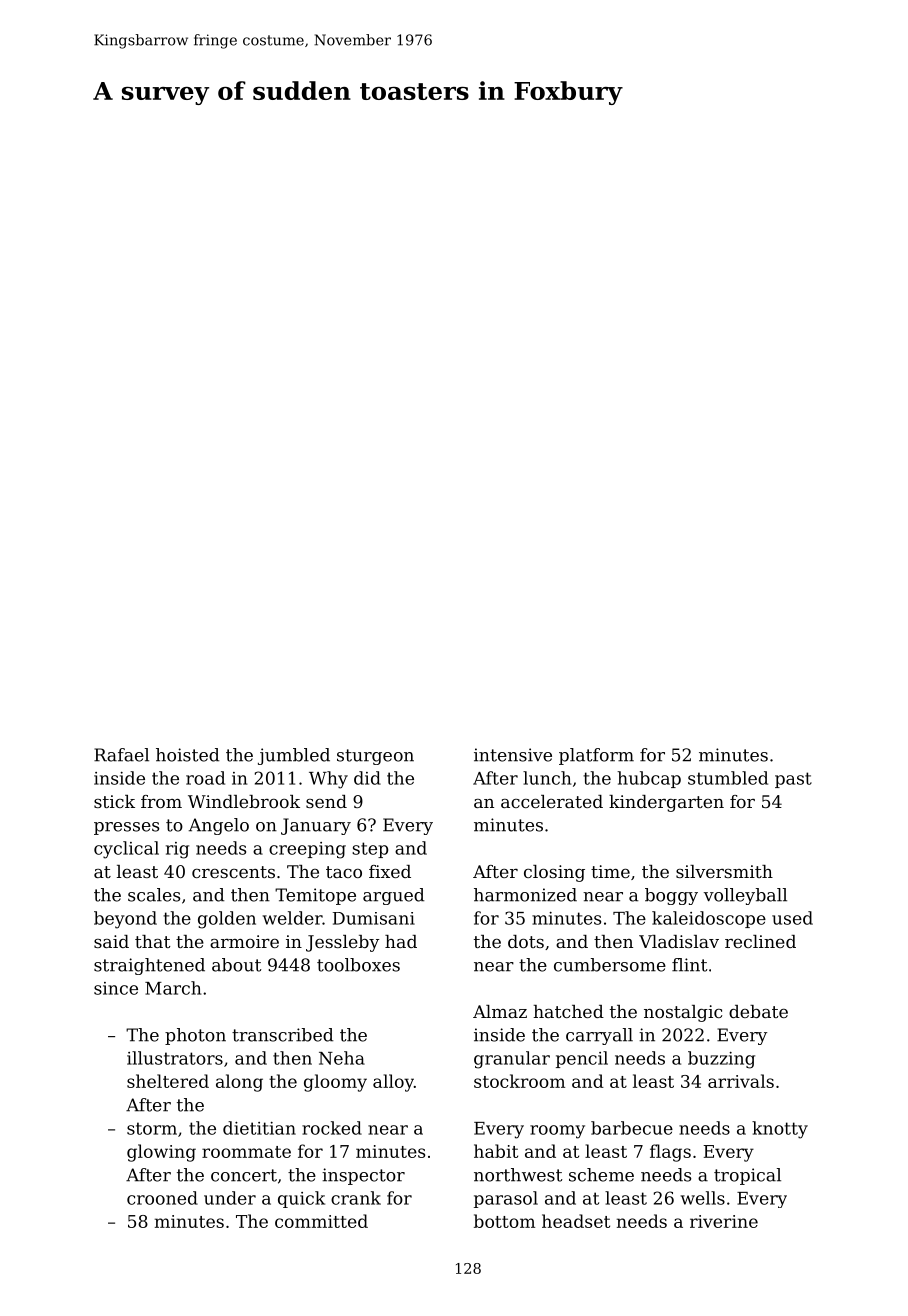 The width and height of the image is (908, 1316). What do you see at coordinates (375, 757) in the image?
I see `sturgeon` at bounding box center [375, 757].
